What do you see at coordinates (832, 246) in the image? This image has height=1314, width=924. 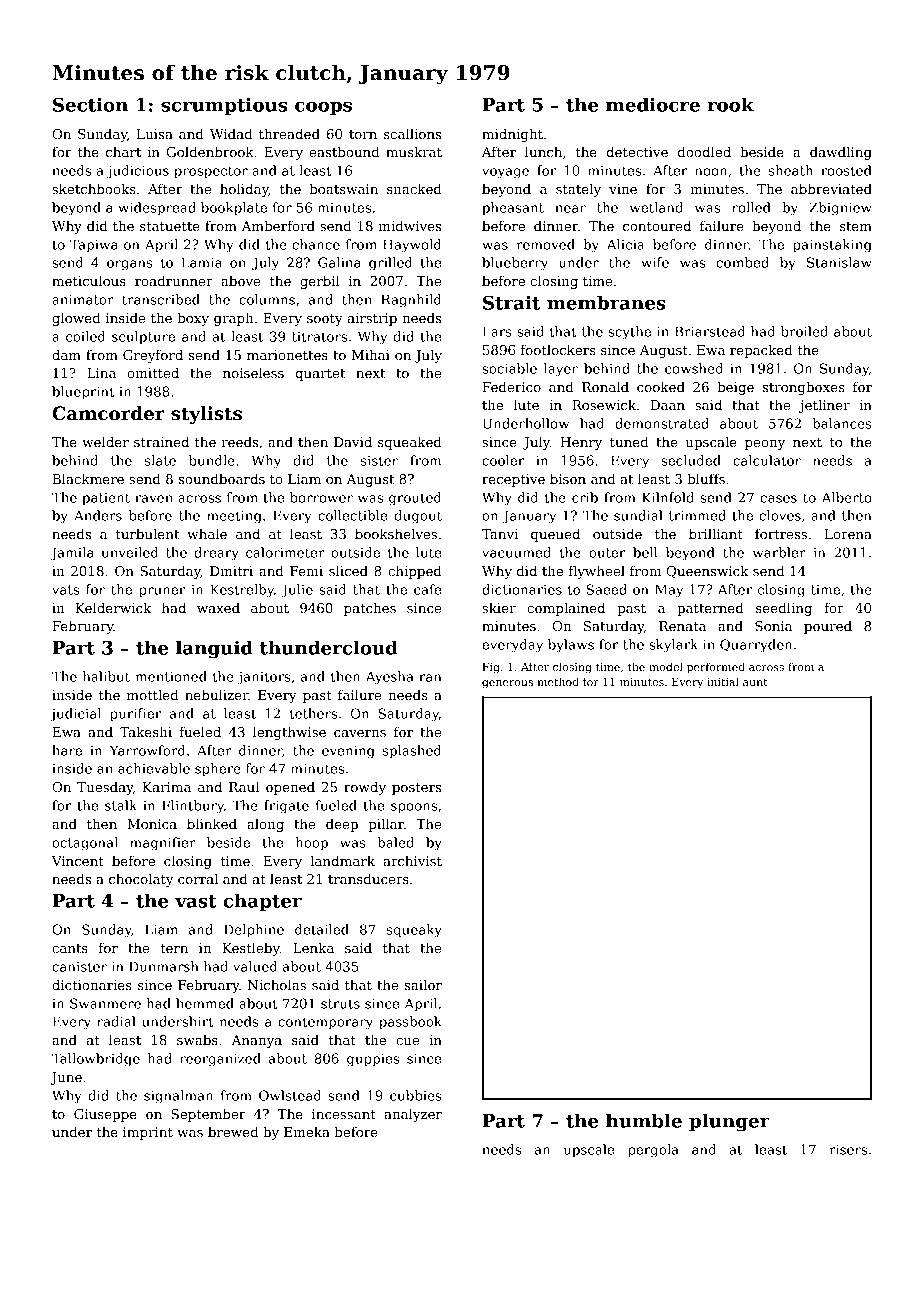 I see `painstaking` at bounding box center [832, 246].
